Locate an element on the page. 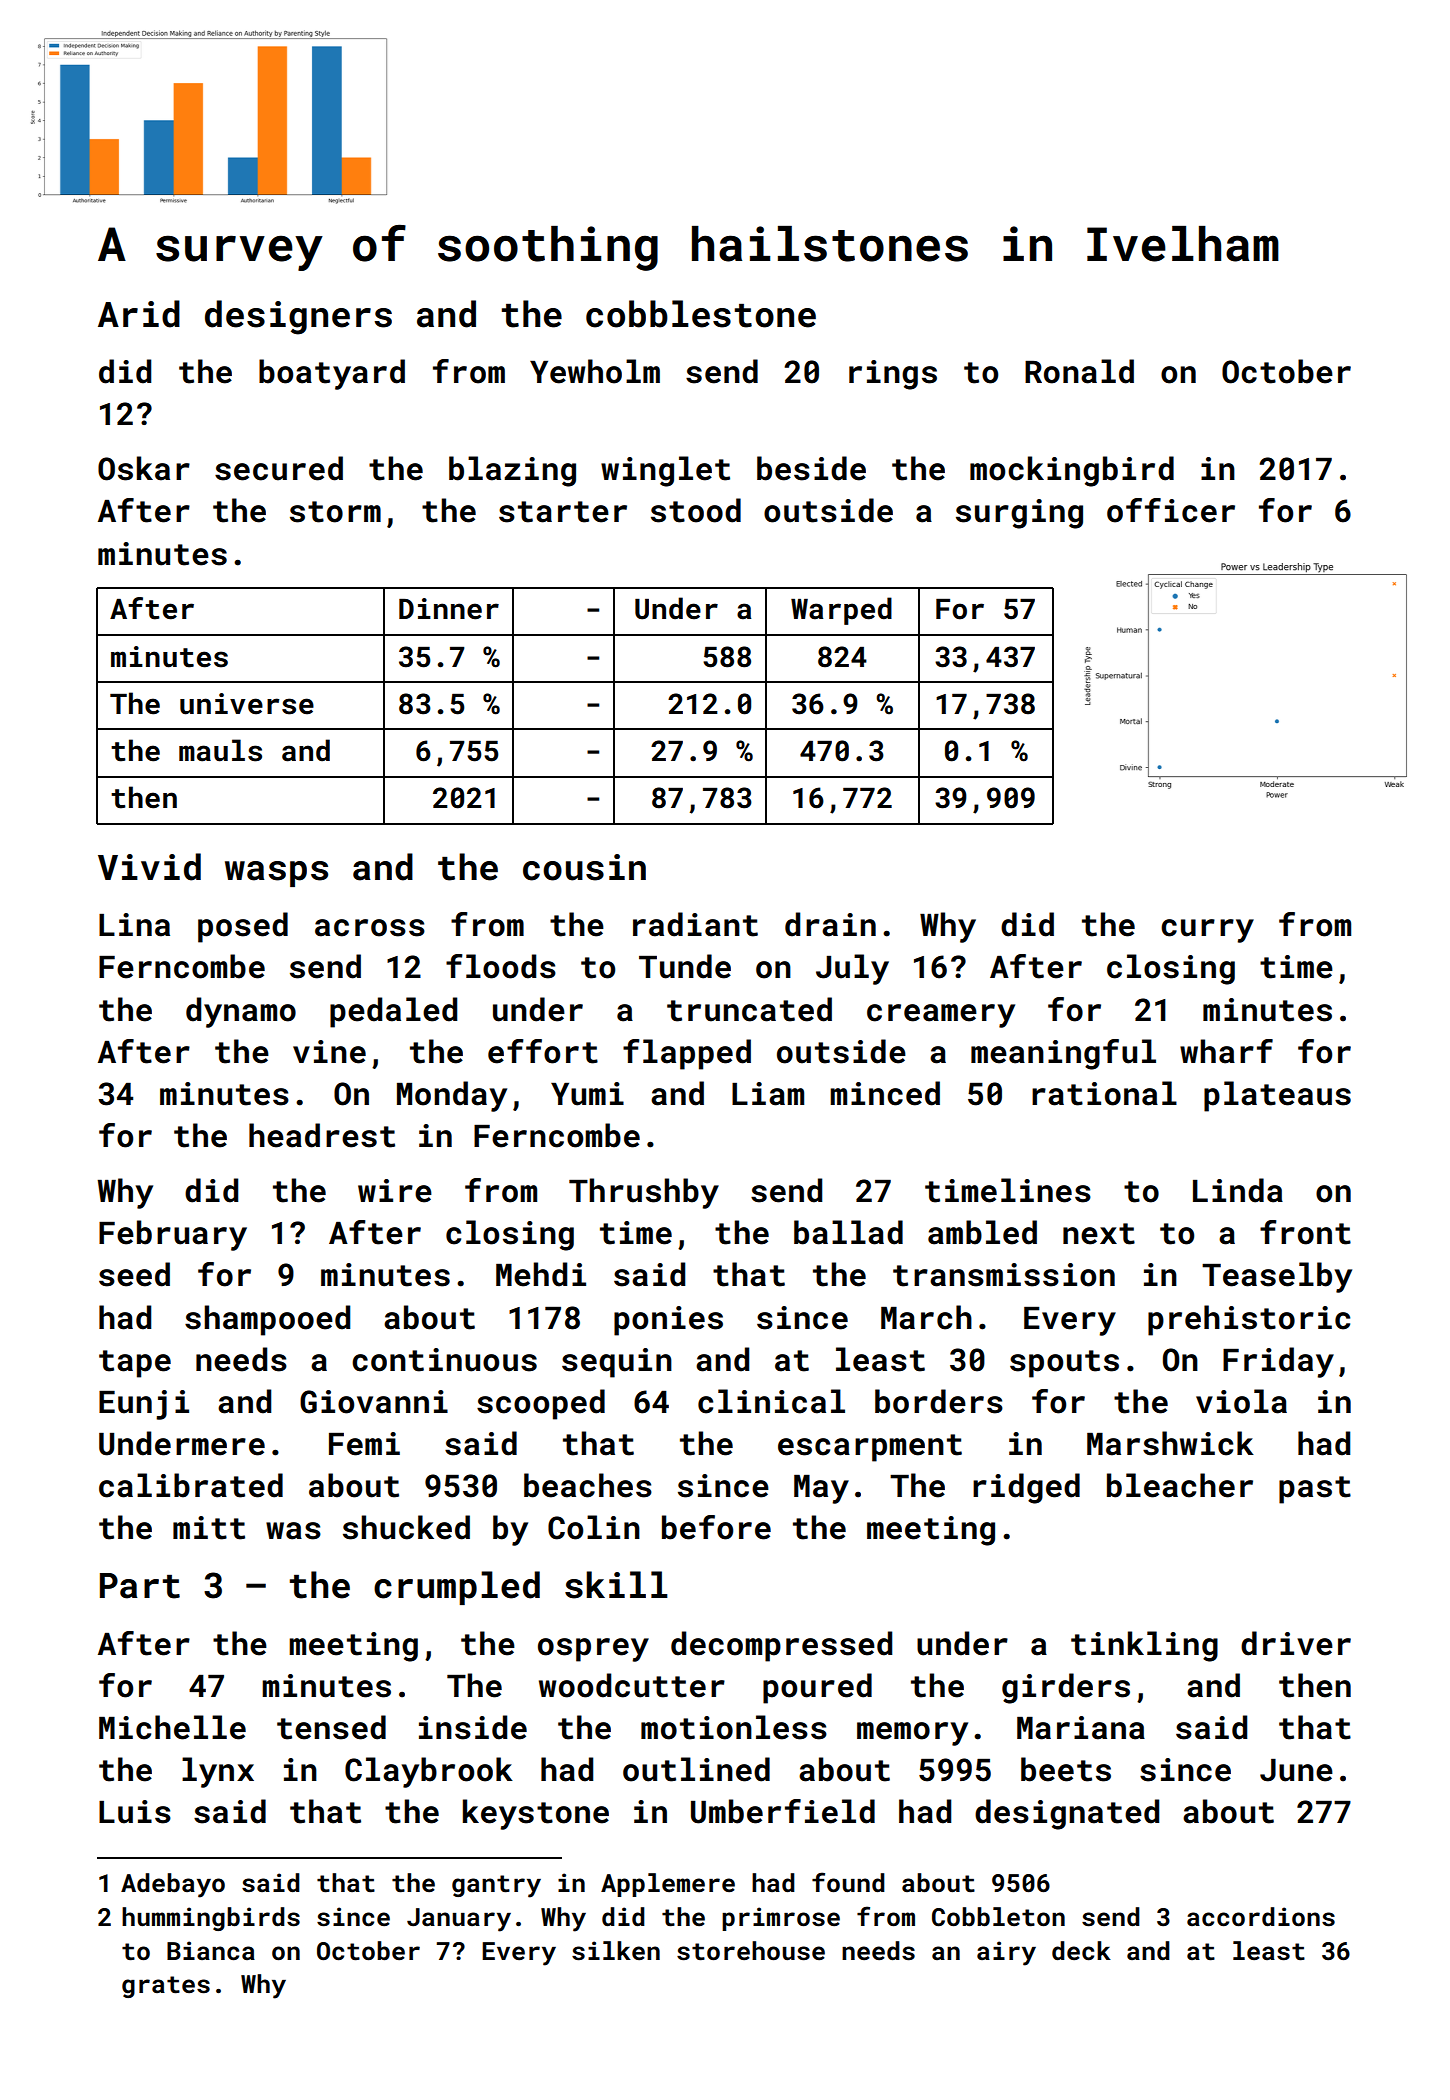 The height and width of the image is (2100, 1450). Arid is located at coordinates (139, 314).
